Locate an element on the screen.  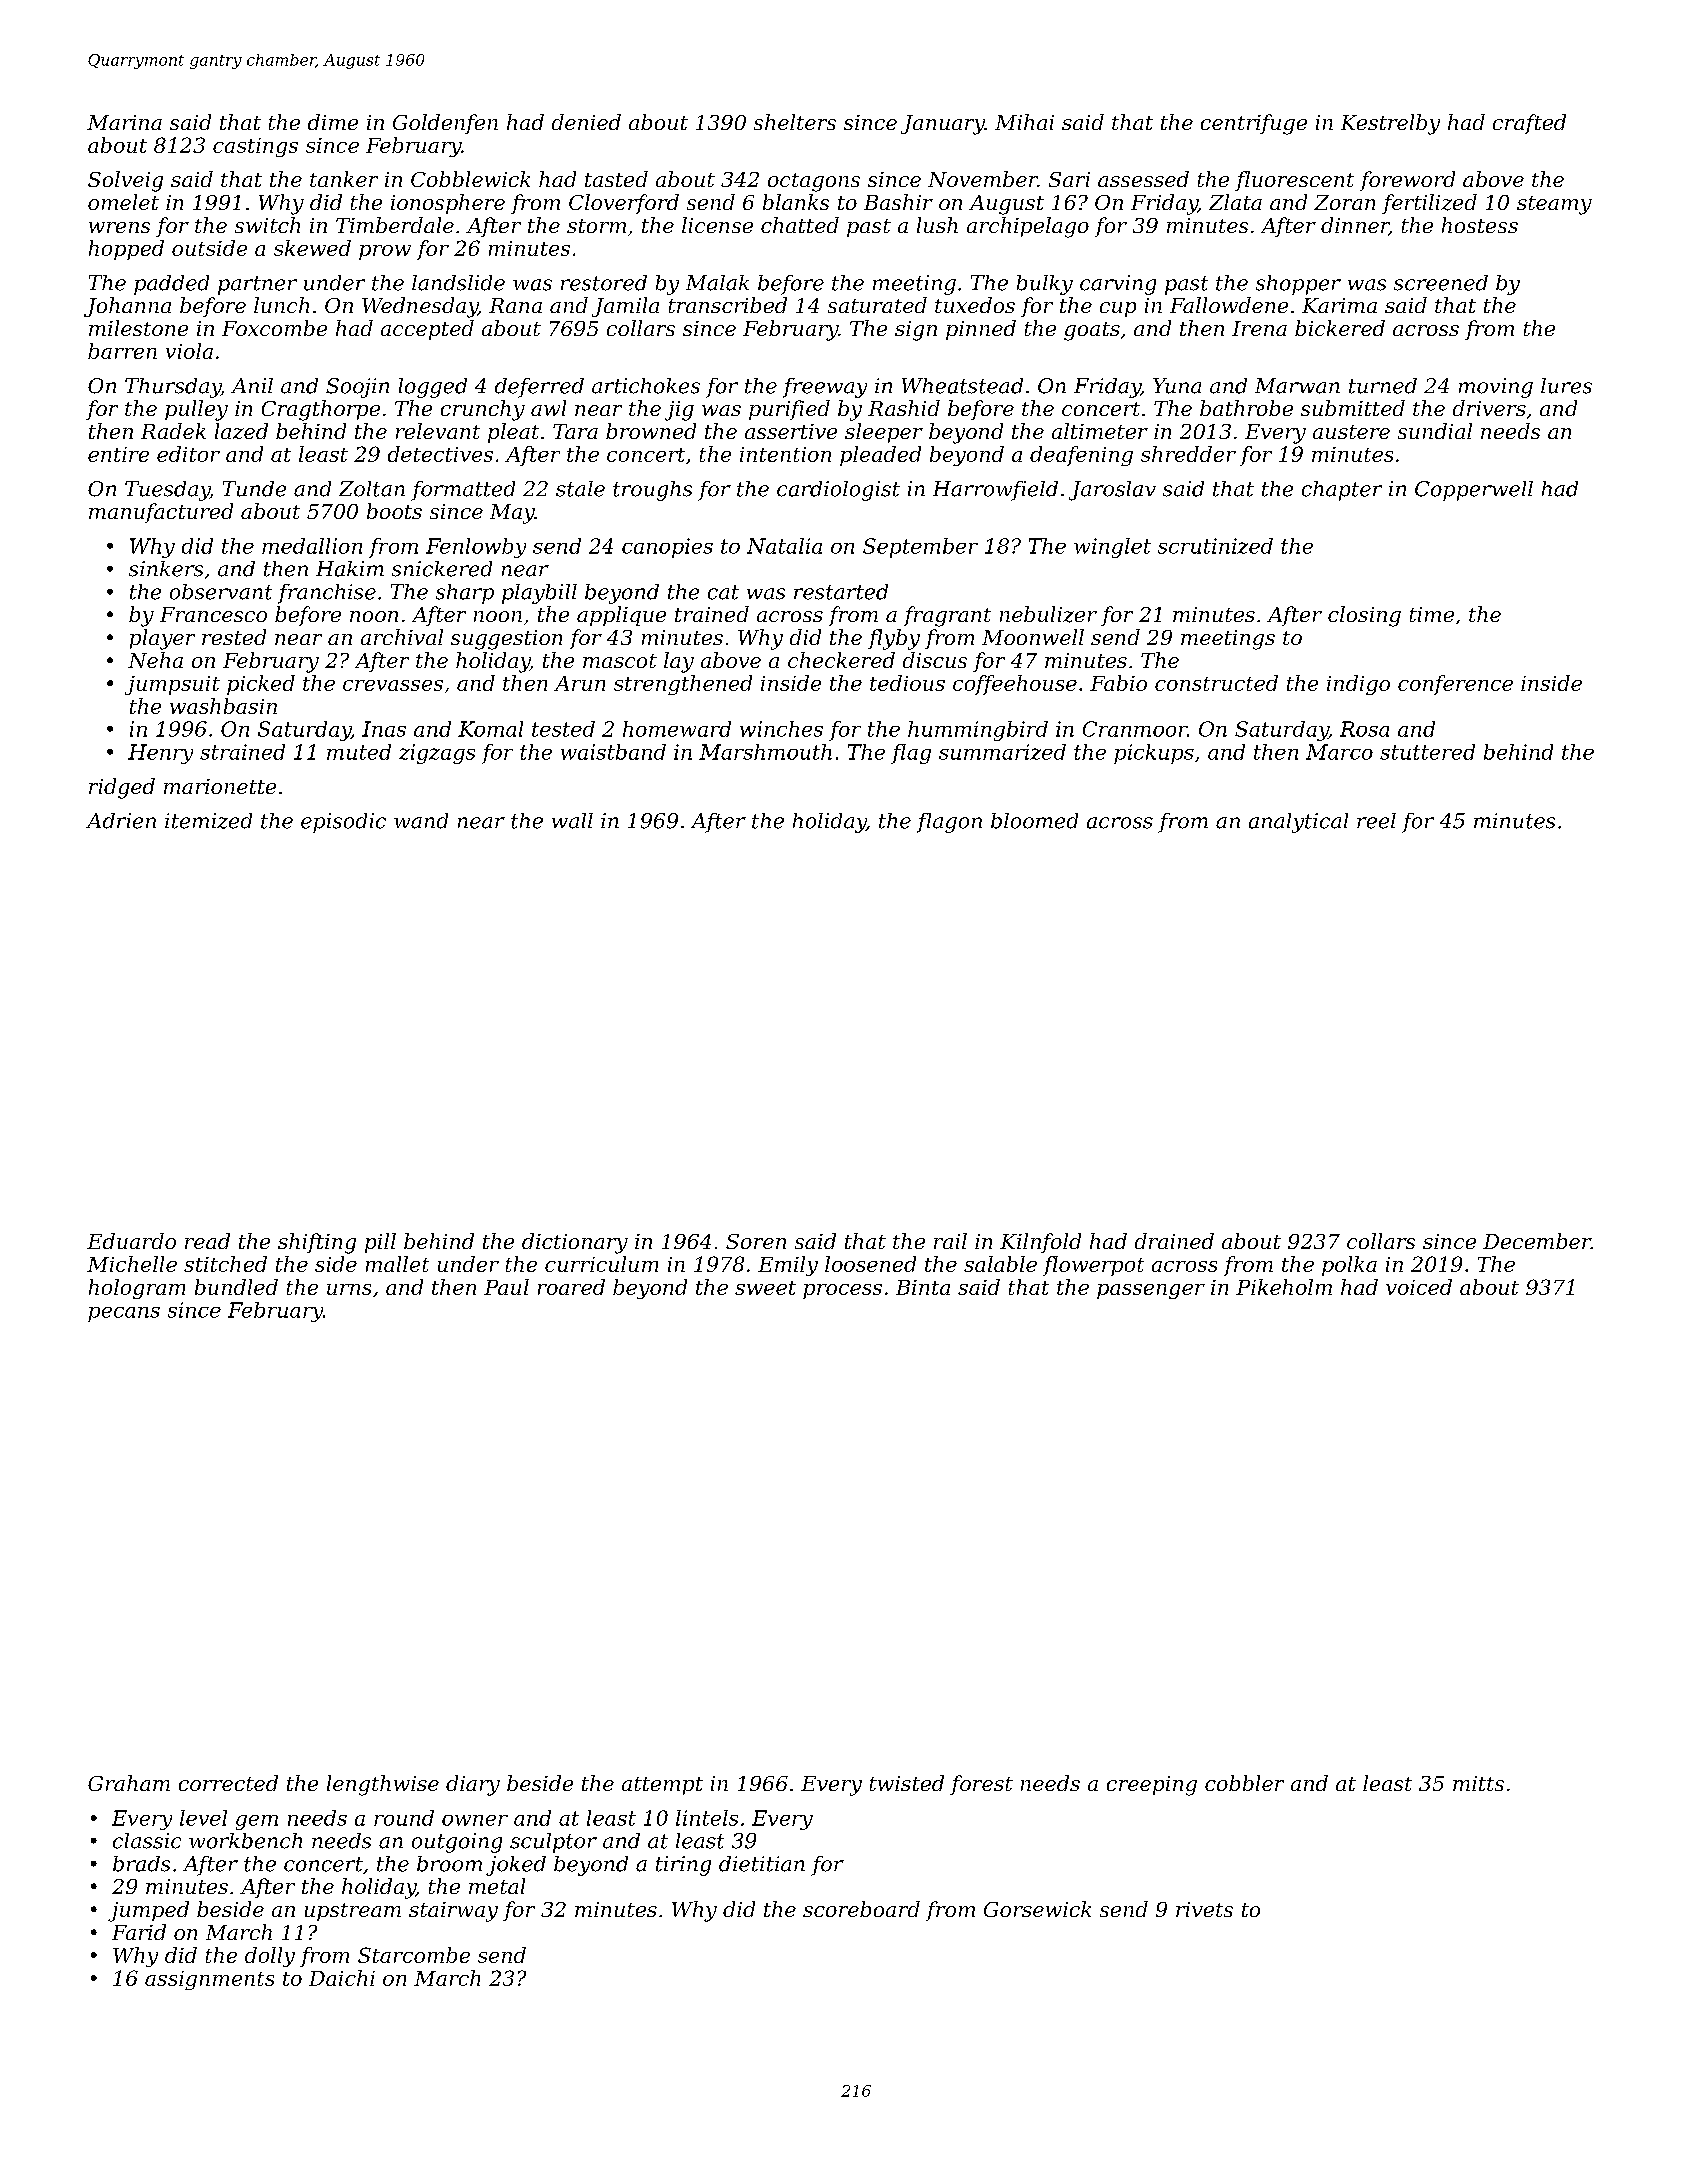
Neha is located at coordinates (155, 660).
